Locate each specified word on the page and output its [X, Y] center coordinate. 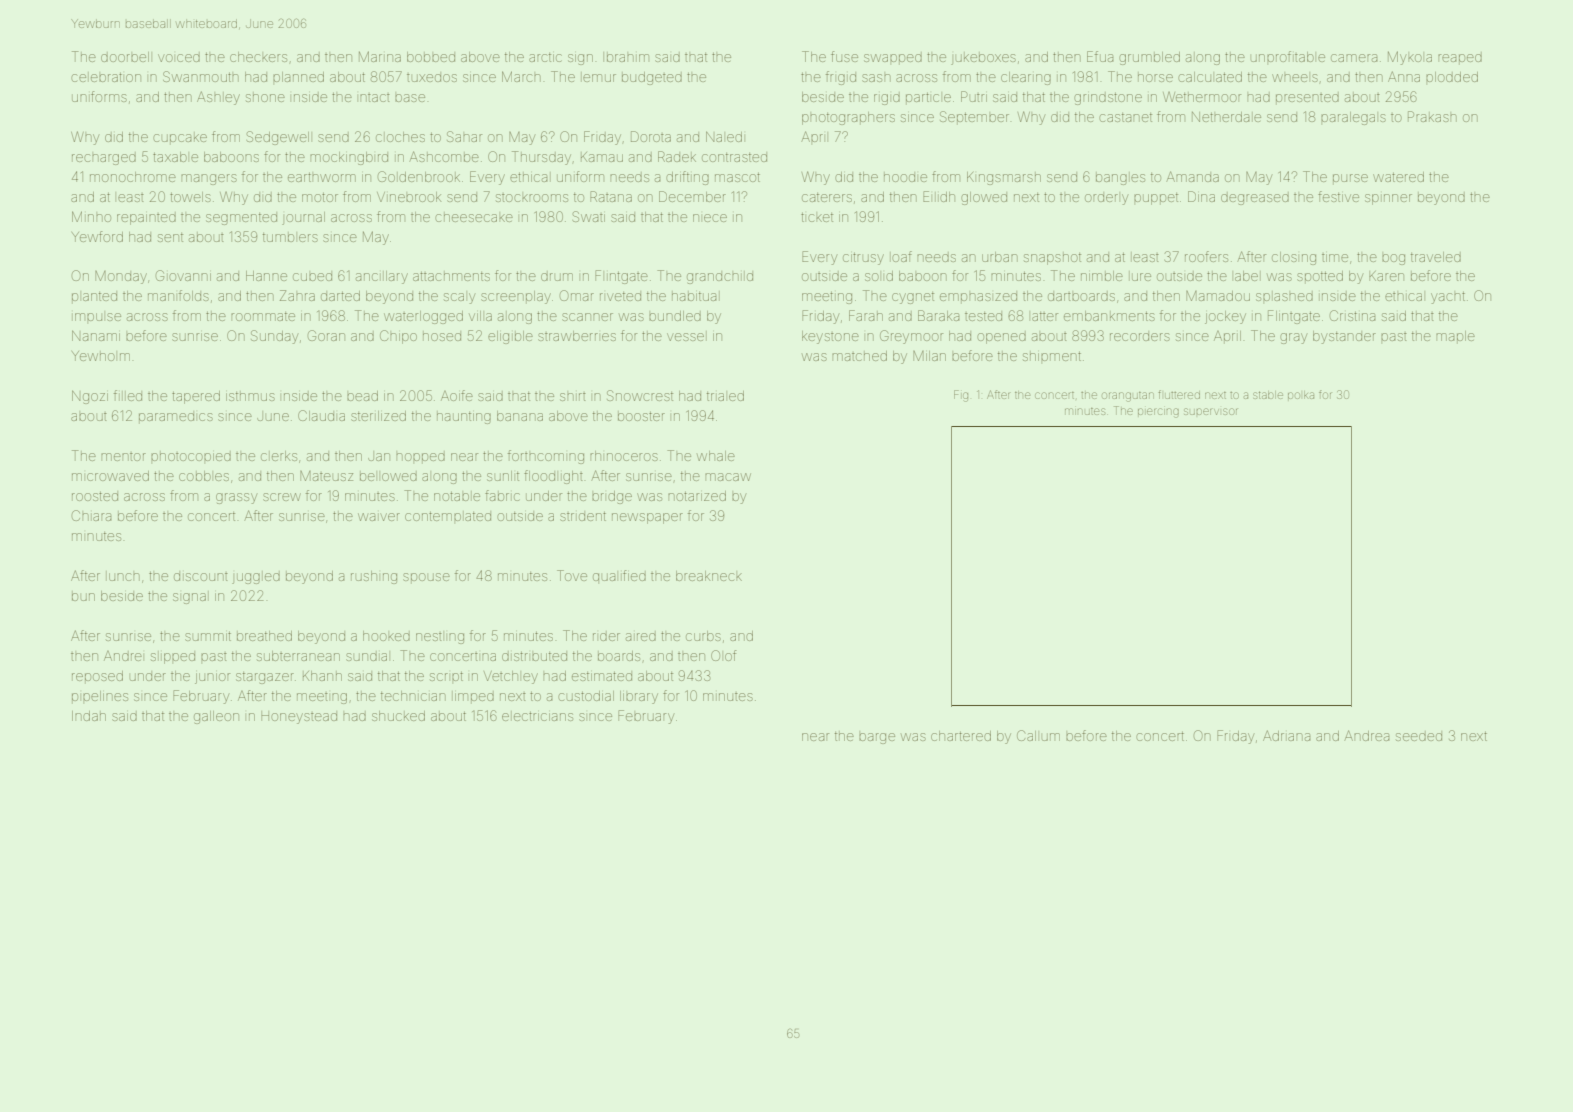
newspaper [647, 518]
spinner [1388, 199]
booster [641, 416]
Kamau [602, 157]
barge [877, 738]
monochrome [133, 177]
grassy [236, 498]
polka [1301, 395]
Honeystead [299, 717]
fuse [844, 56]
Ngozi [90, 397]
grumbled [1149, 58]
